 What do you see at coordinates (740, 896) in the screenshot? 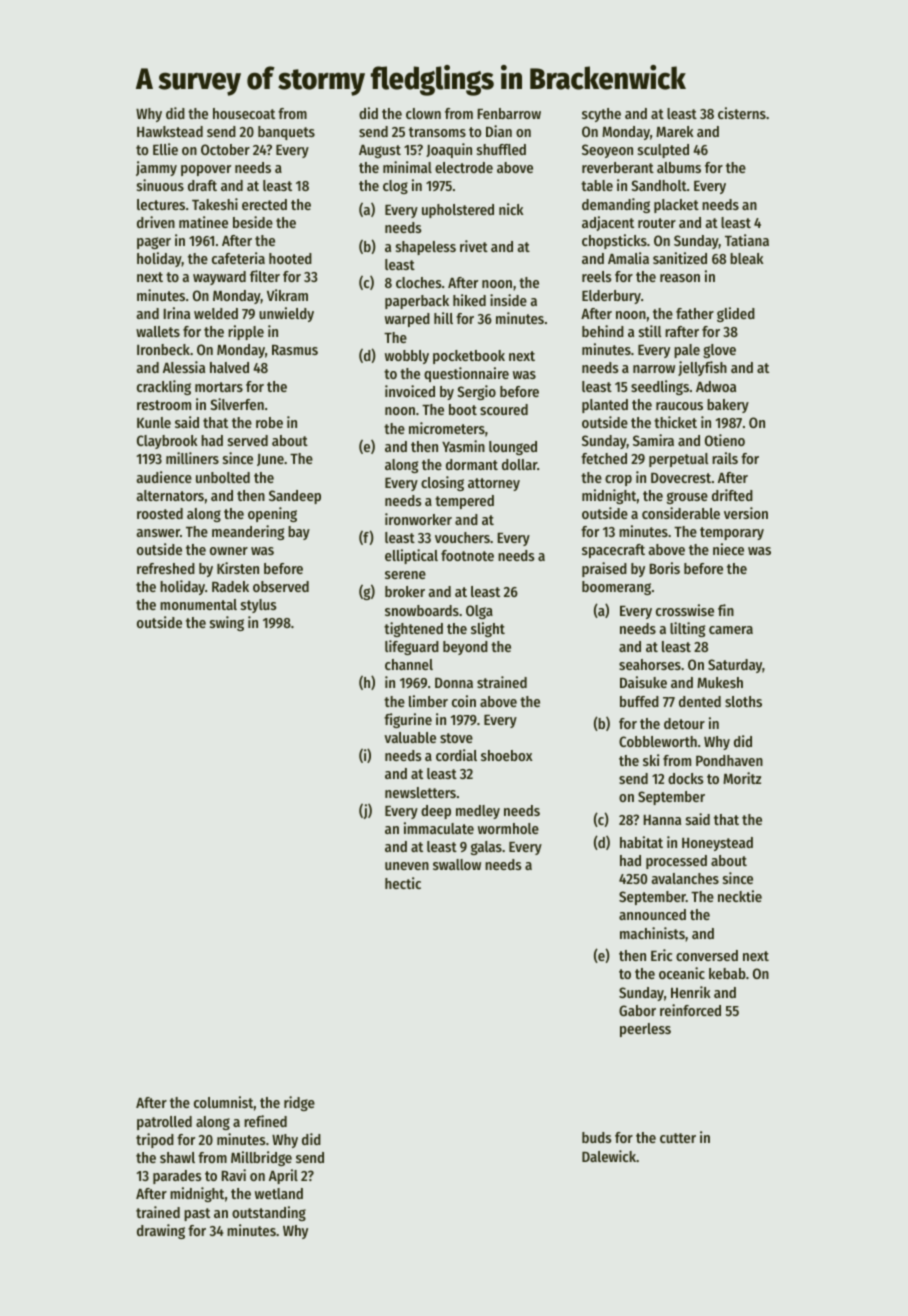
I see `necktie` at bounding box center [740, 896].
